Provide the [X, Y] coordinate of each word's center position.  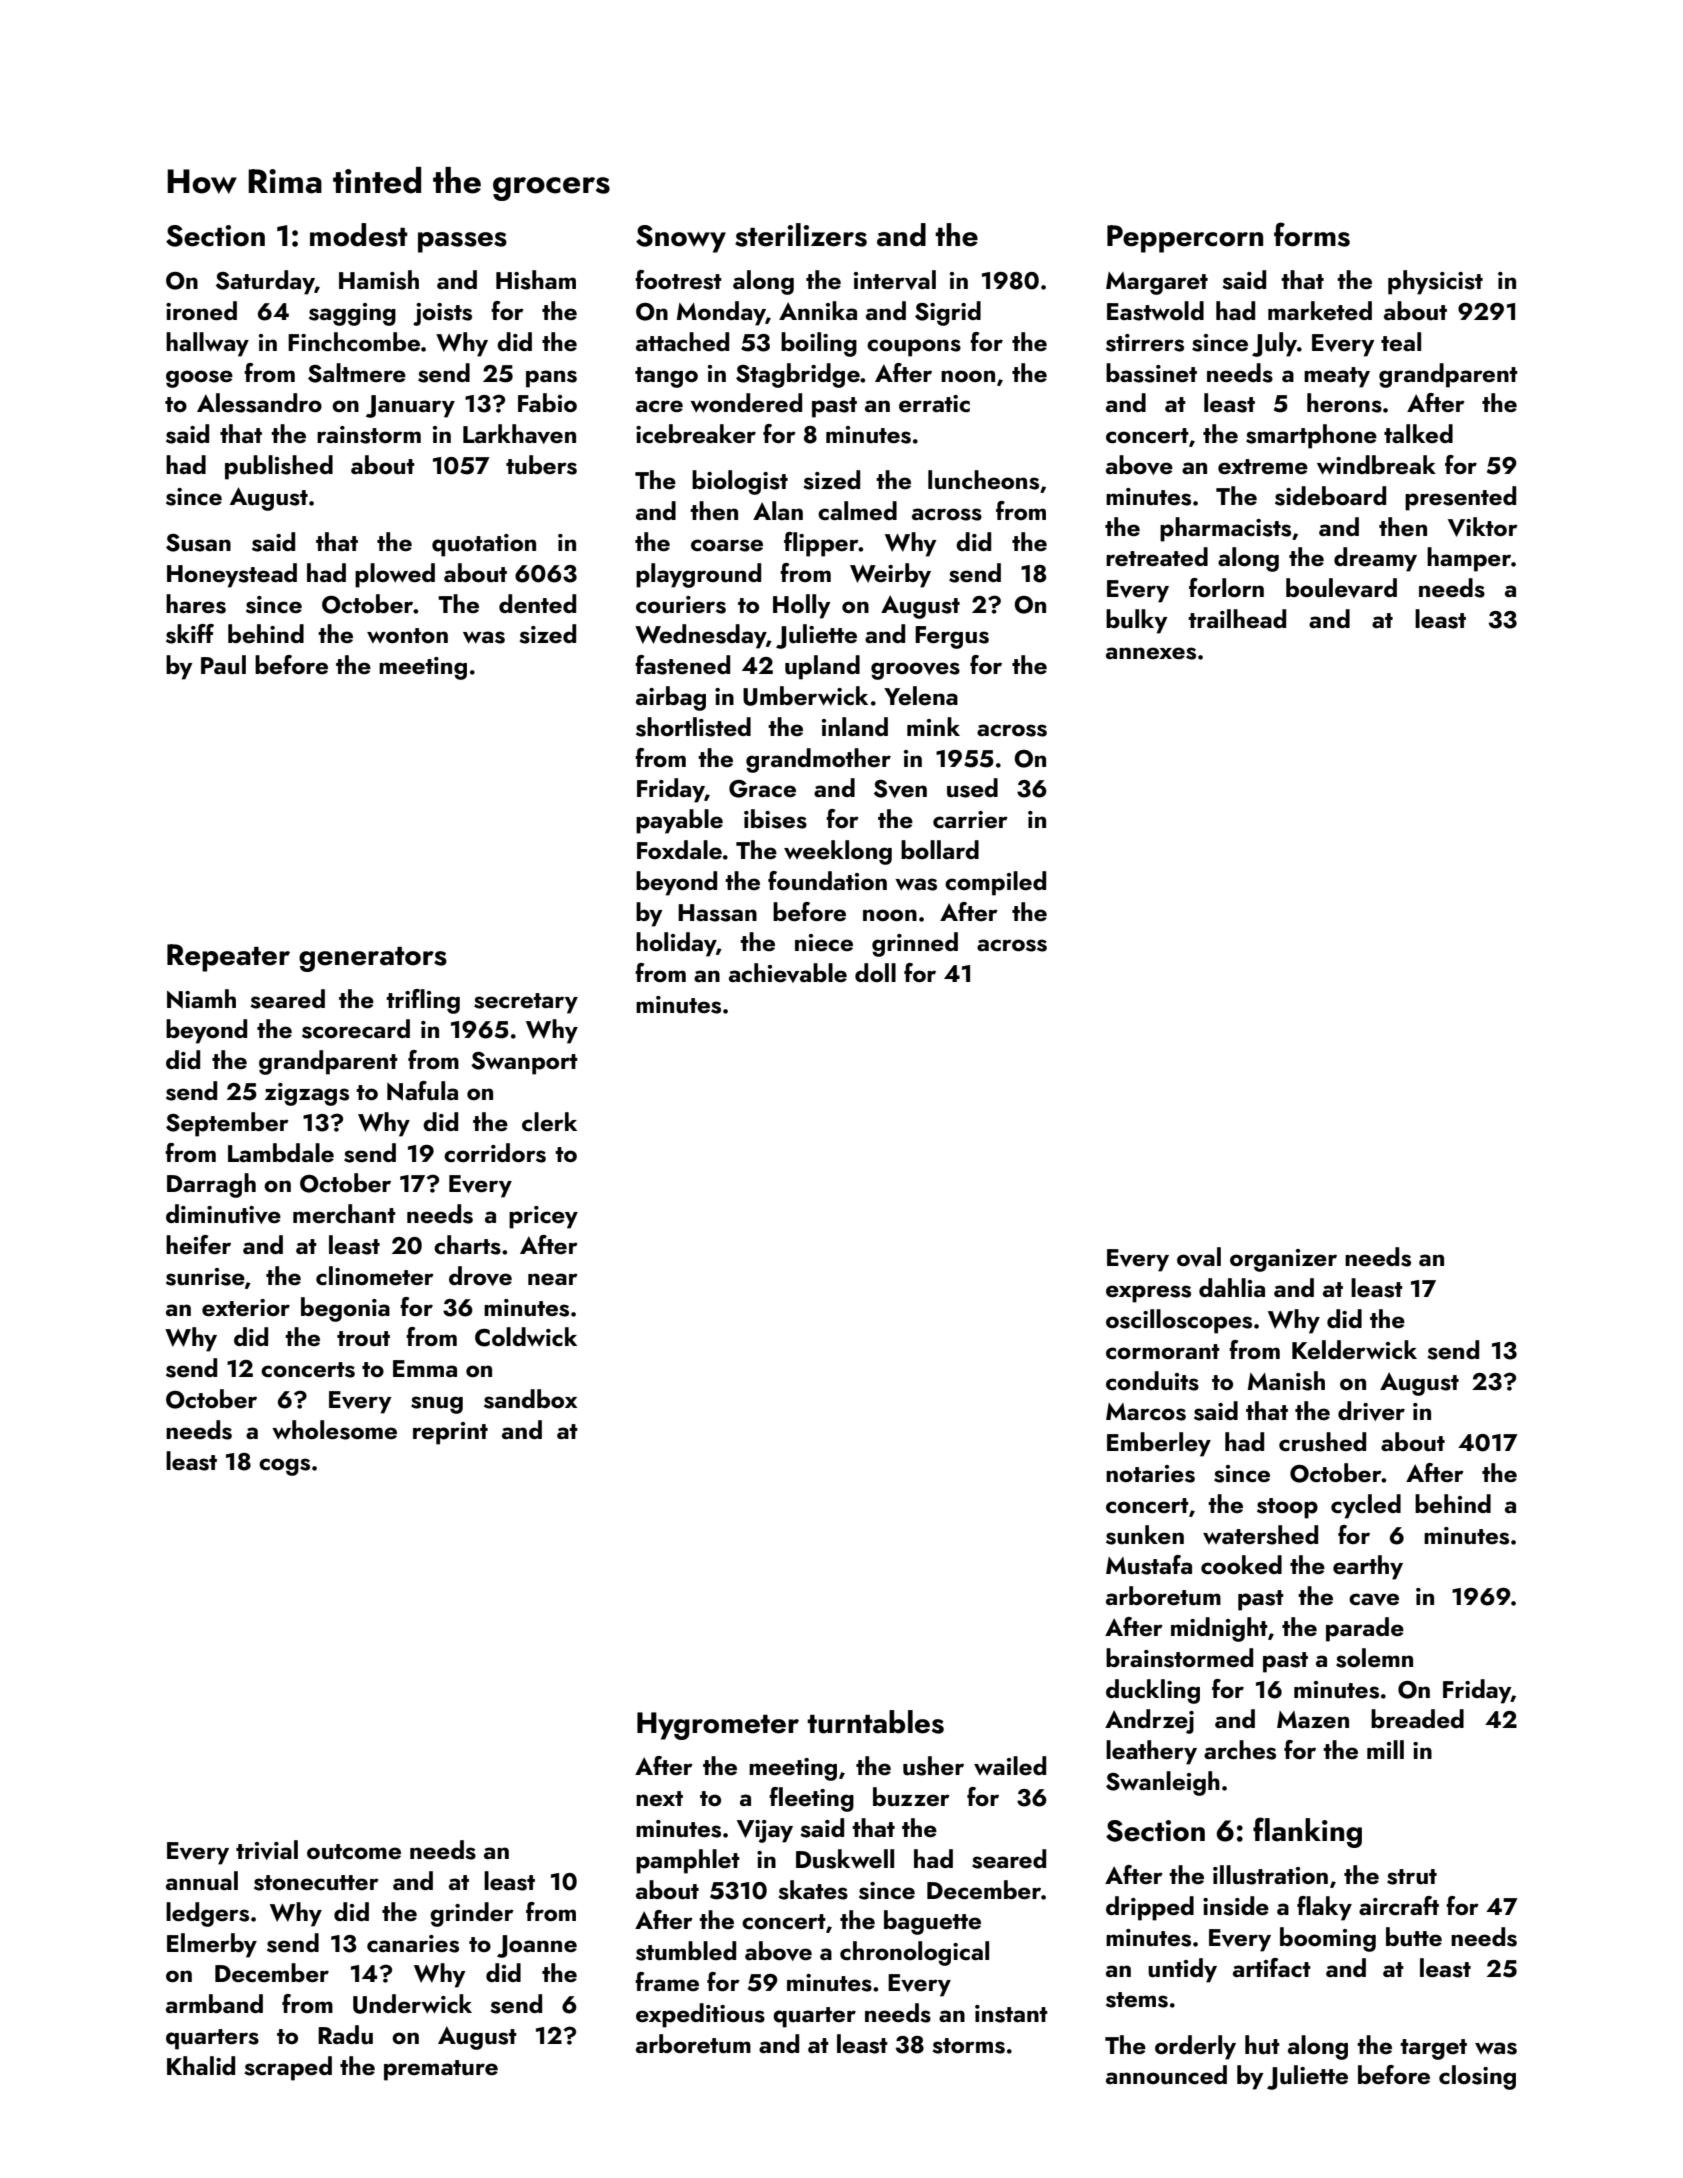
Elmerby [212, 1945]
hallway [207, 344]
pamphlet [688, 1861]
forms [1312, 234]
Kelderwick [1354, 1349]
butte [1414, 1937]
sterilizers [801, 235]
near [553, 1279]
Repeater [228, 958]
